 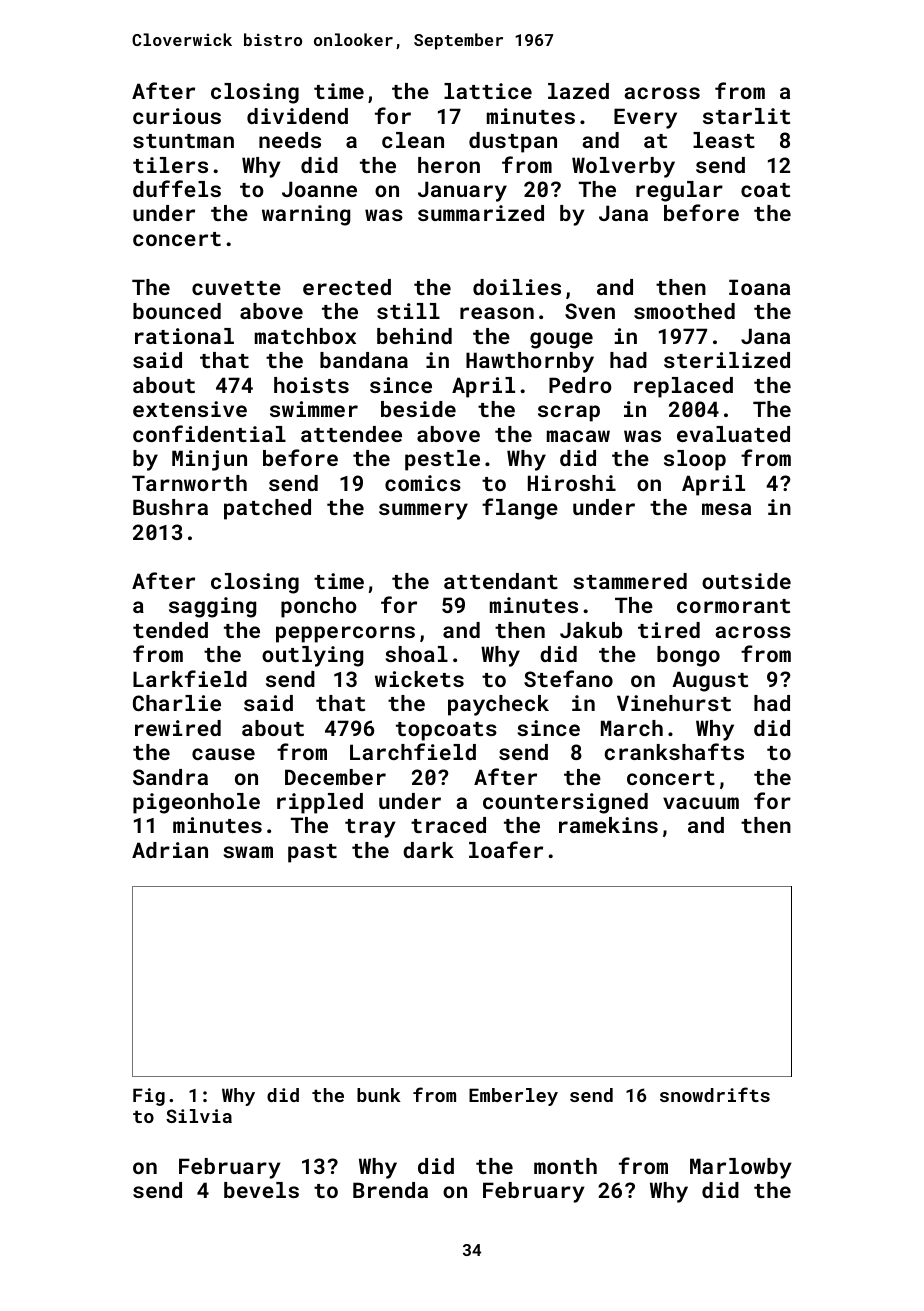 What do you see at coordinates (645, 118) in the document?
I see `Every` at bounding box center [645, 118].
